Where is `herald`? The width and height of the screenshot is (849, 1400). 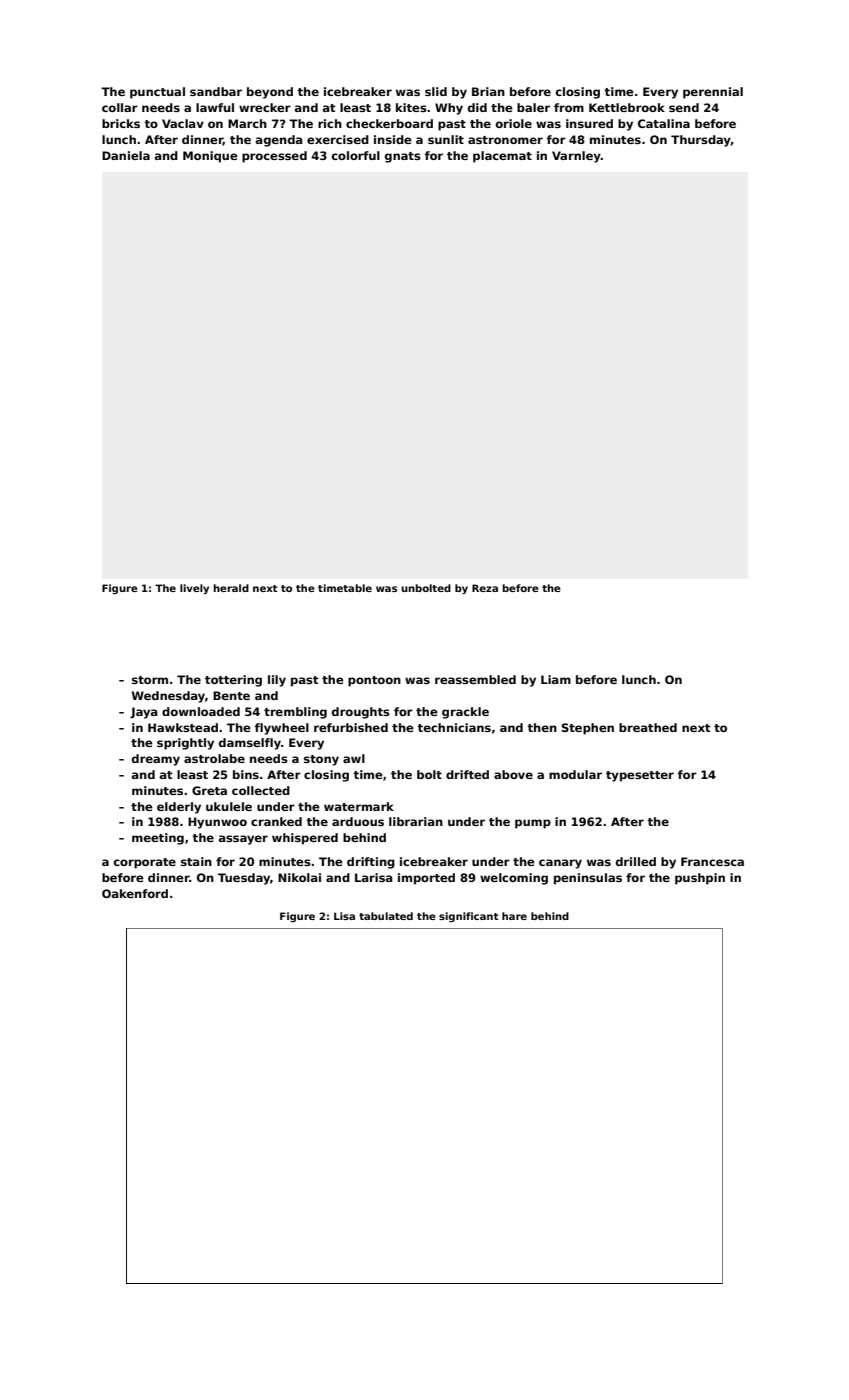 herald is located at coordinates (231, 588).
